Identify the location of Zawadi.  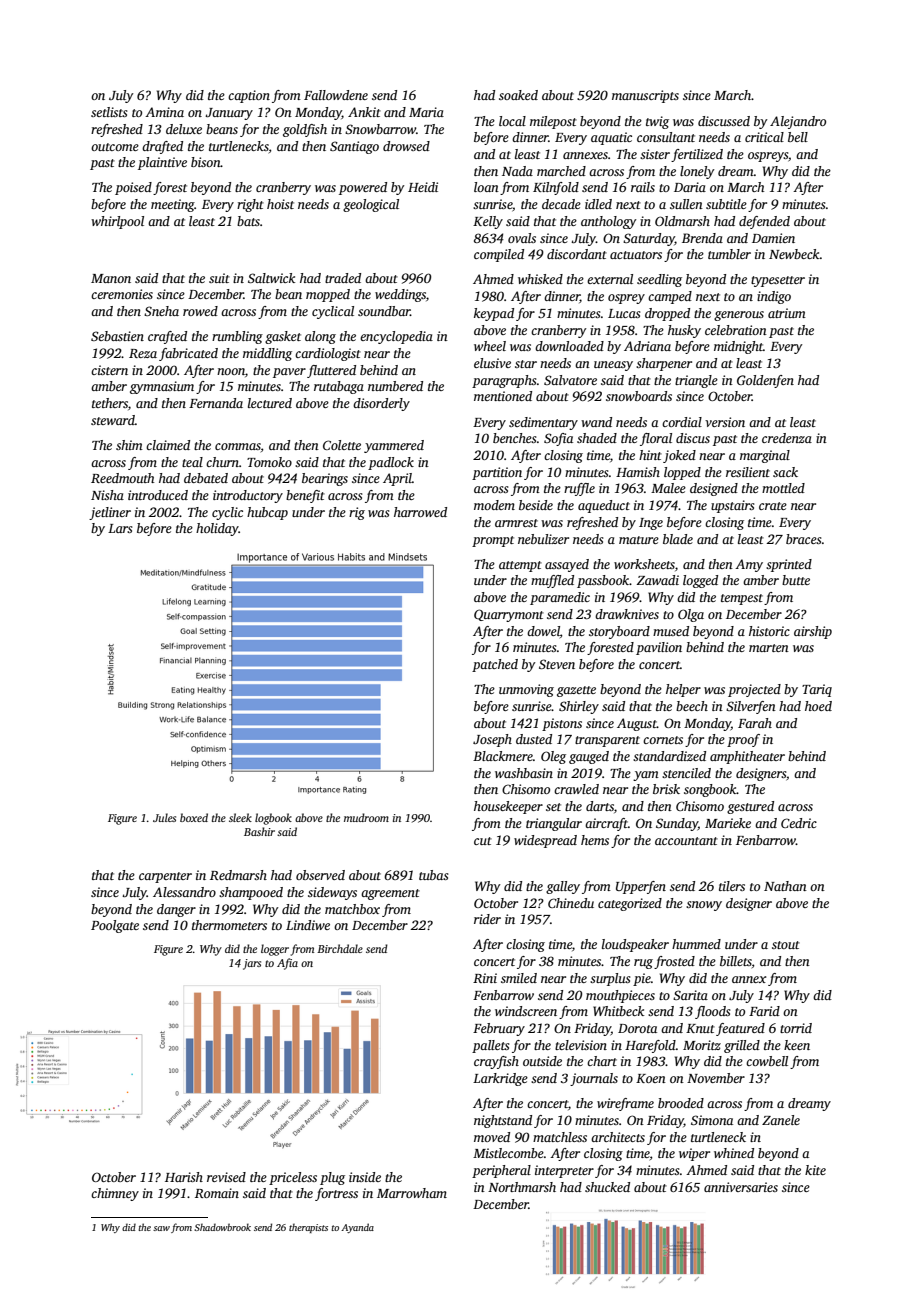
(658, 580).
